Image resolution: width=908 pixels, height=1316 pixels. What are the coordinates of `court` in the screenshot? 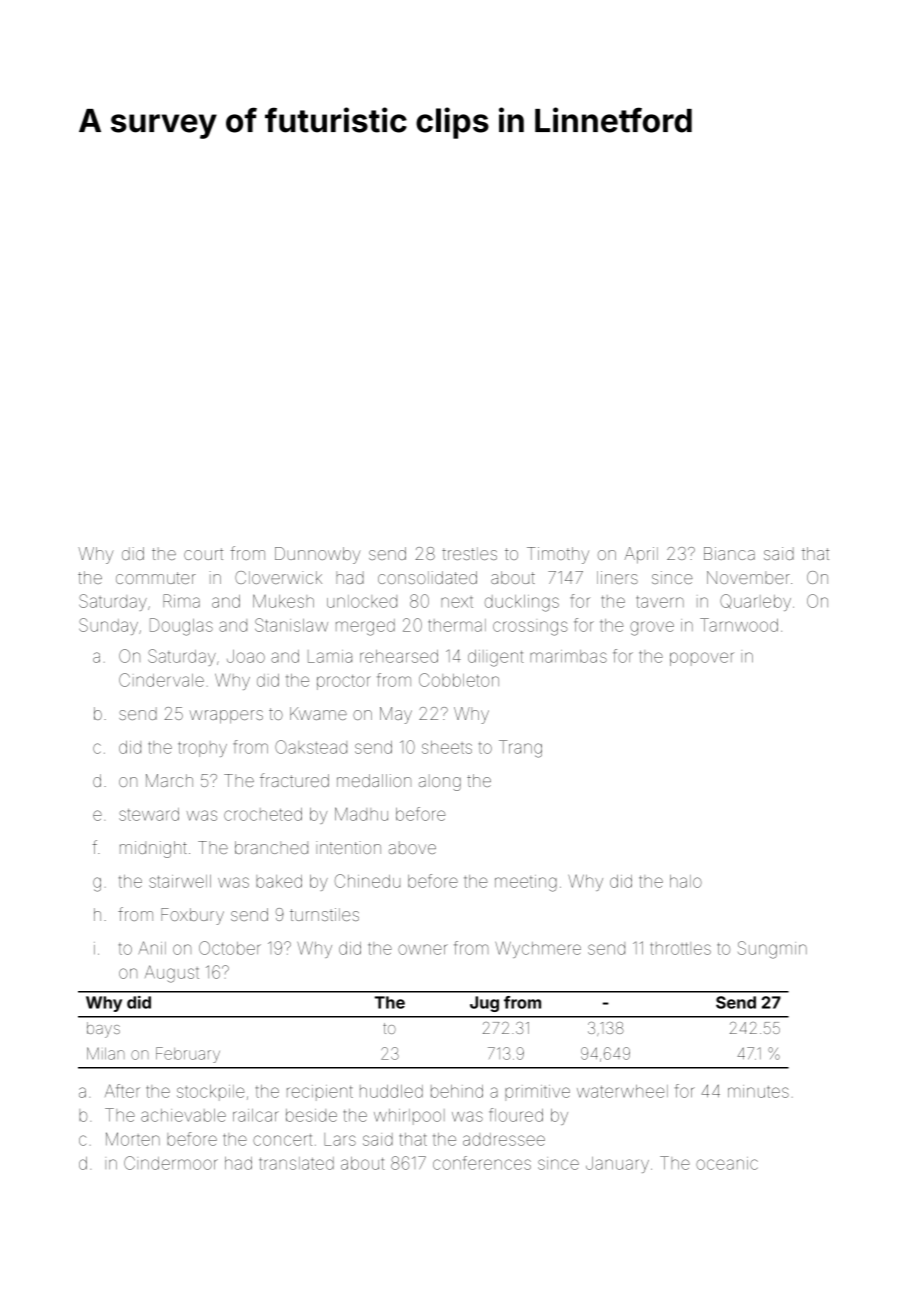 It's located at (203, 554).
